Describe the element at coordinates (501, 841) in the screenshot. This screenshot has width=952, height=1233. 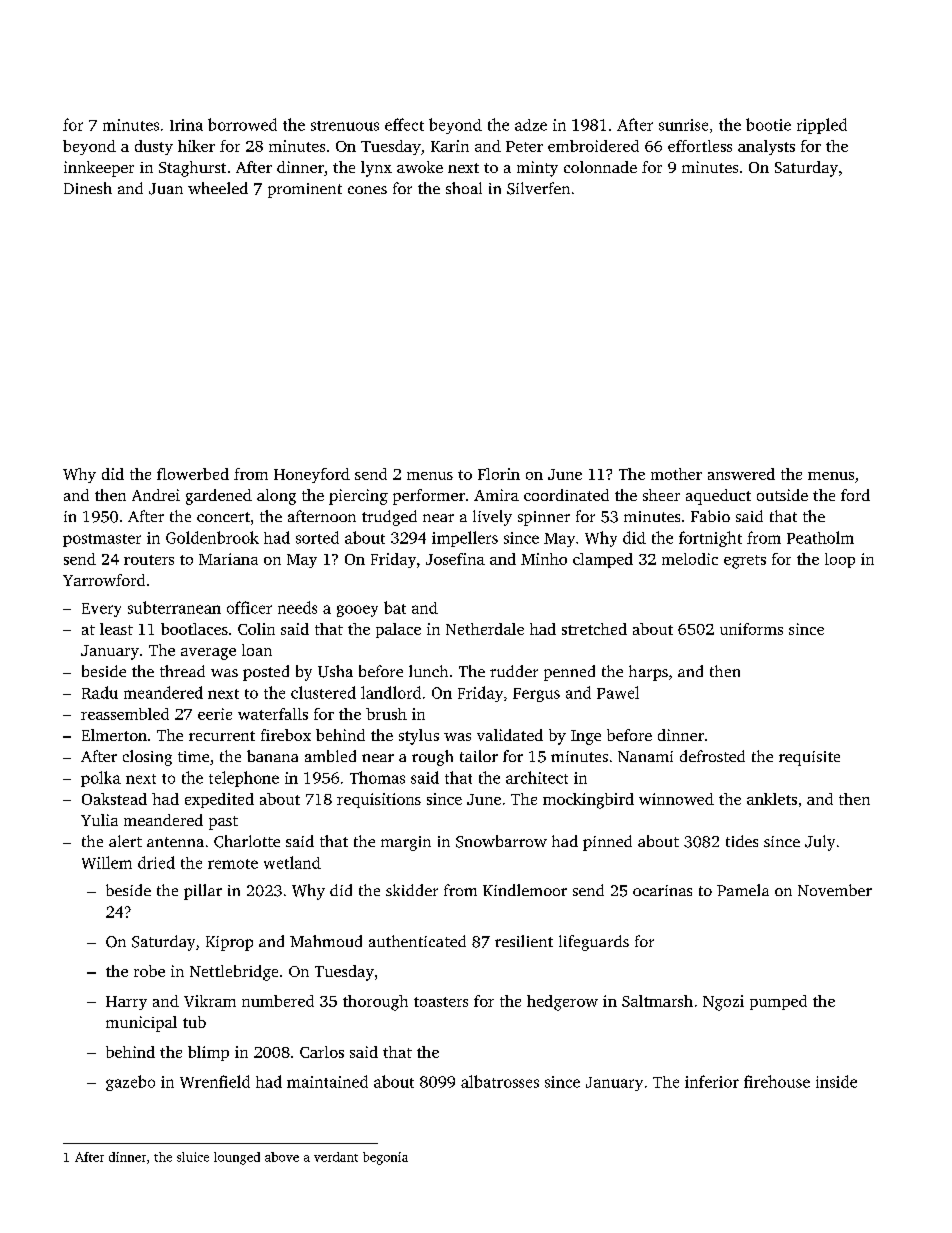
I see `Snowbarrow` at that location.
